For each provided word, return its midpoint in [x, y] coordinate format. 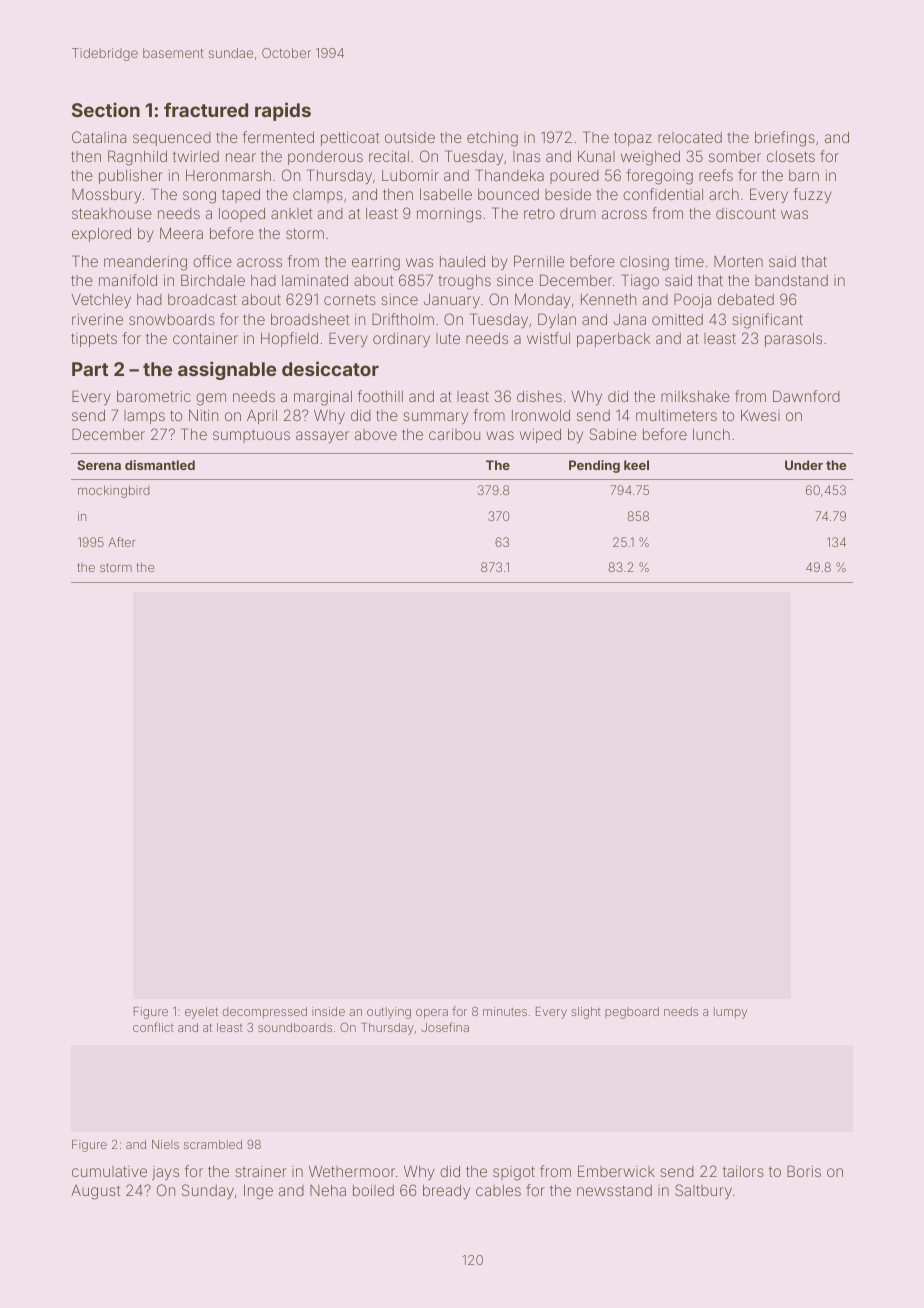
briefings [785, 139]
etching [492, 139]
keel [636, 465]
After [121, 542]
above [376, 434]
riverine [97, 319]
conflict [153, 1027]
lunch [711, 434]
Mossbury [106, 196]
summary [435, 418]
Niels [165, 1144]
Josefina [445, 1027]
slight [586, 1013]
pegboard [632, 1013]
